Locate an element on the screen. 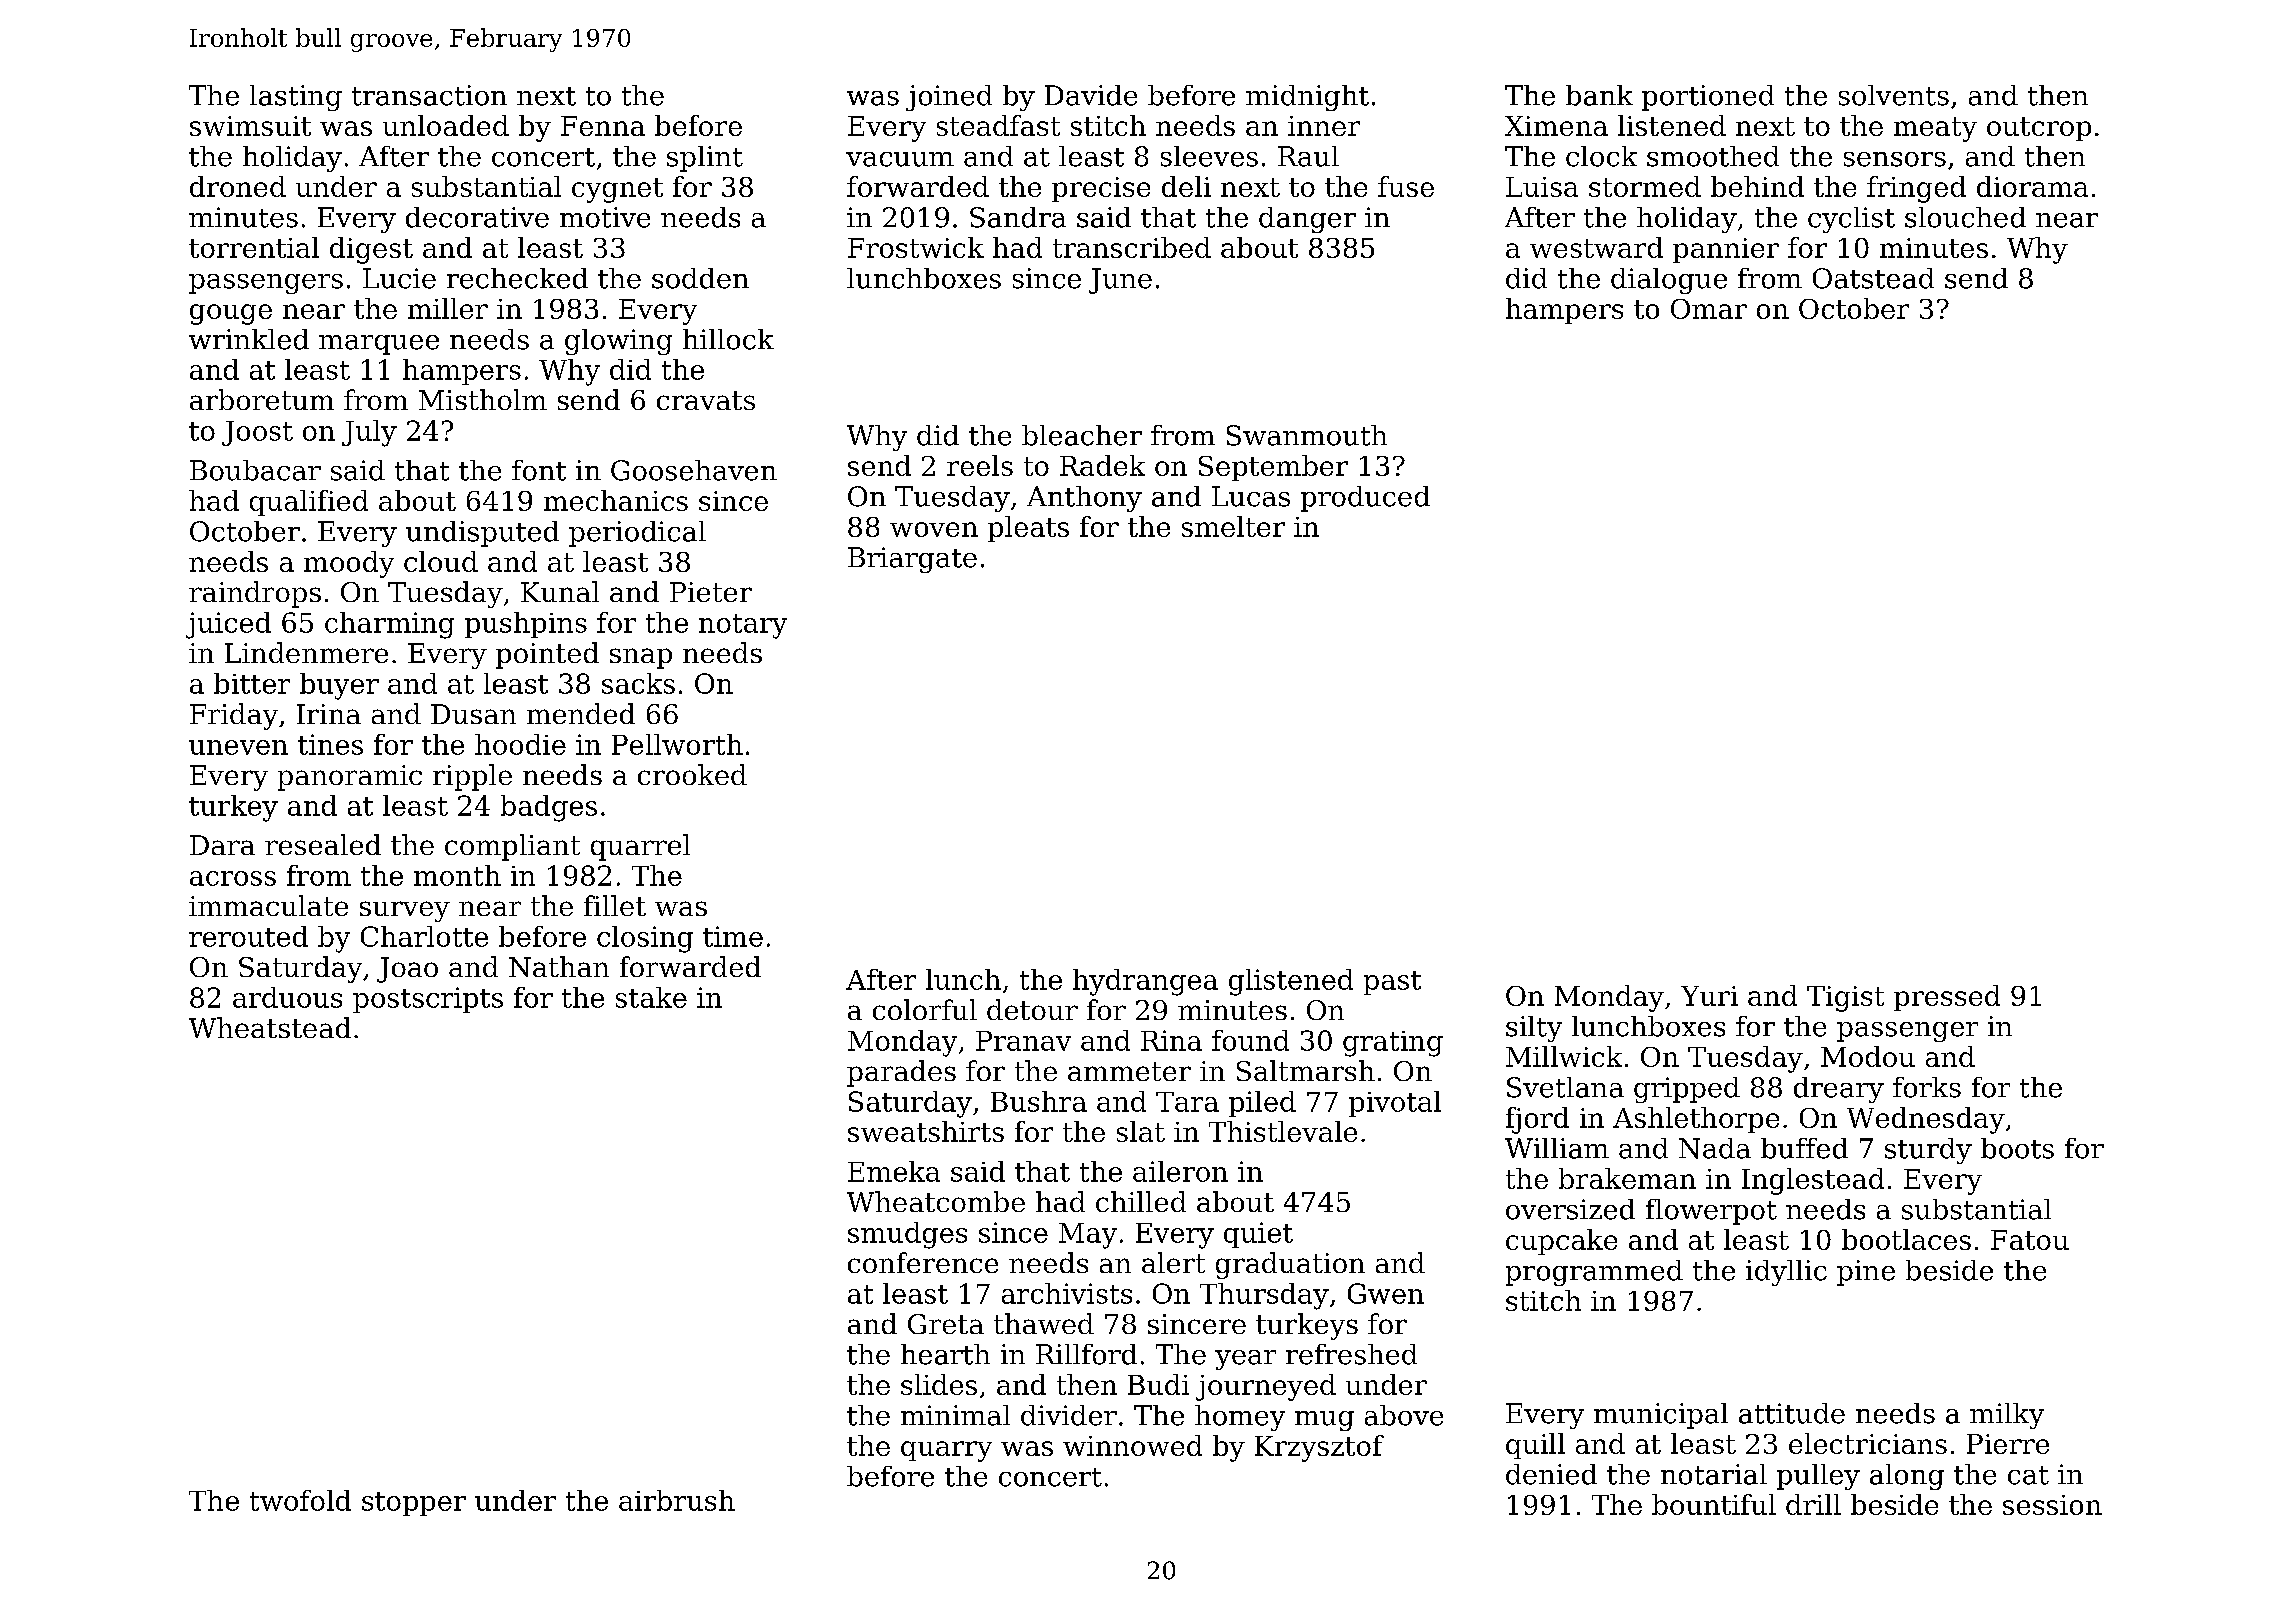 This screenshot has height=1620, width=2292. Krzysztof is located at coordinates (1319, 1448).
